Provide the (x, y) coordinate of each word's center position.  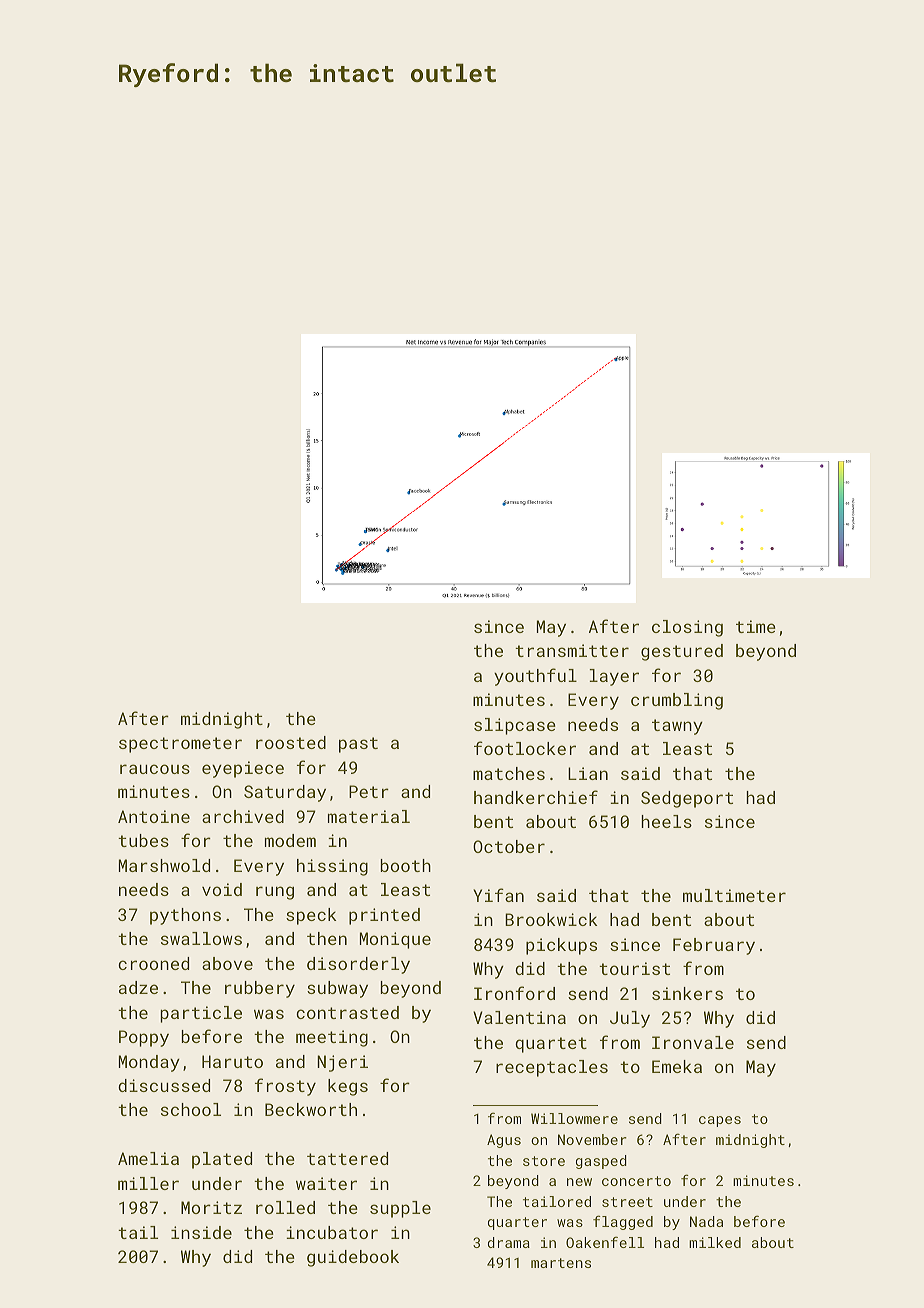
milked (715, 1242)
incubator (332, 1232)
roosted (291, 742)
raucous (155, 769)
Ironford (514, 993)
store (544, 1161)
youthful (535, 677)
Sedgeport (687, 799)
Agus (504, 1141)
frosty (285, 1087)
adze (138, 987)
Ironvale (693, 1042)
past (358, 745)
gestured (682, 652)
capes (720, 1121)
